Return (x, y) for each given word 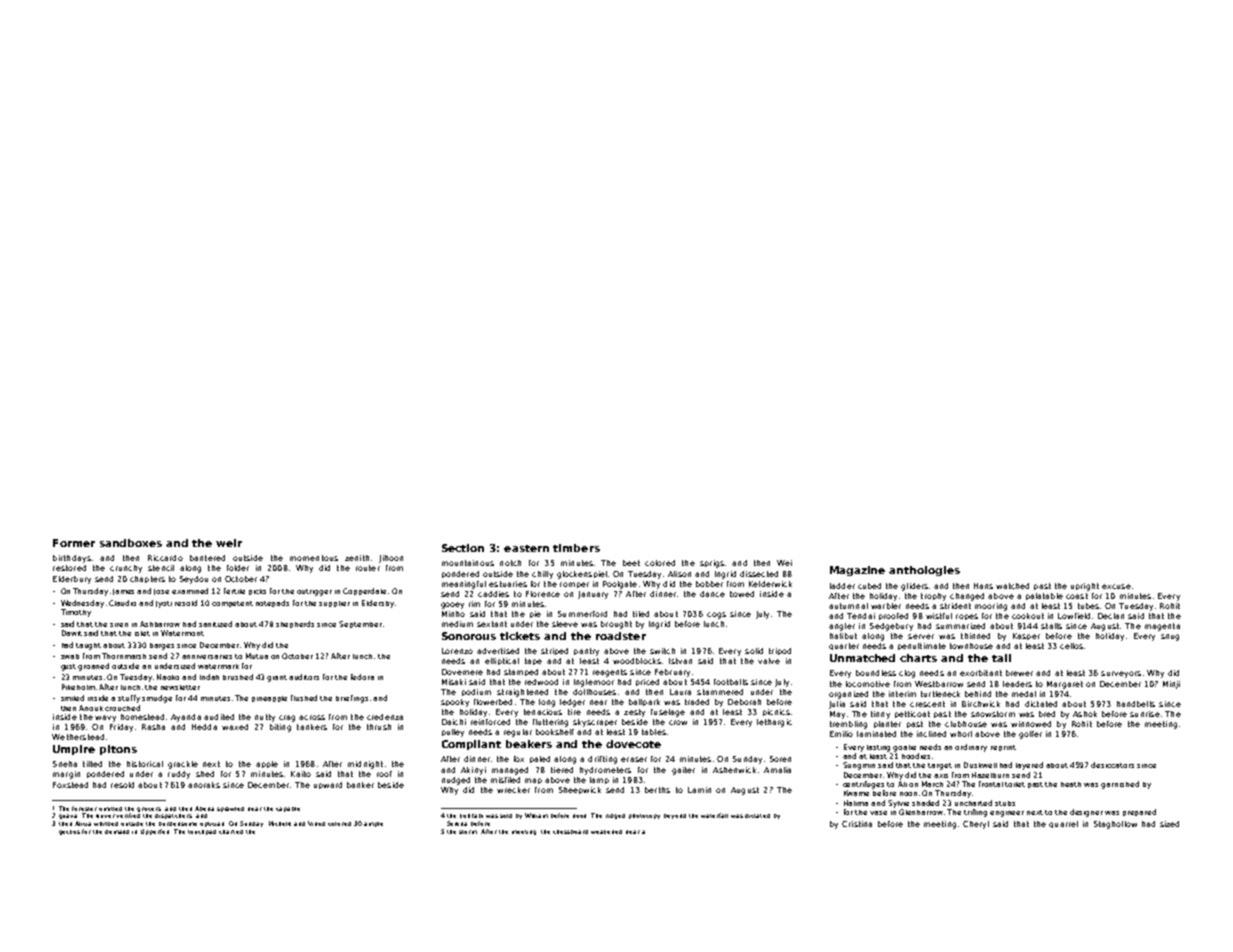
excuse (1116, 586)
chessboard (570, 832)
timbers (576, 548)
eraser (634, 759)
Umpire (74, 750)
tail (1001, 658)
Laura (680, 692)
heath (1071, 784)
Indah (209, 677)
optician (212, 824)
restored (69, 568)
